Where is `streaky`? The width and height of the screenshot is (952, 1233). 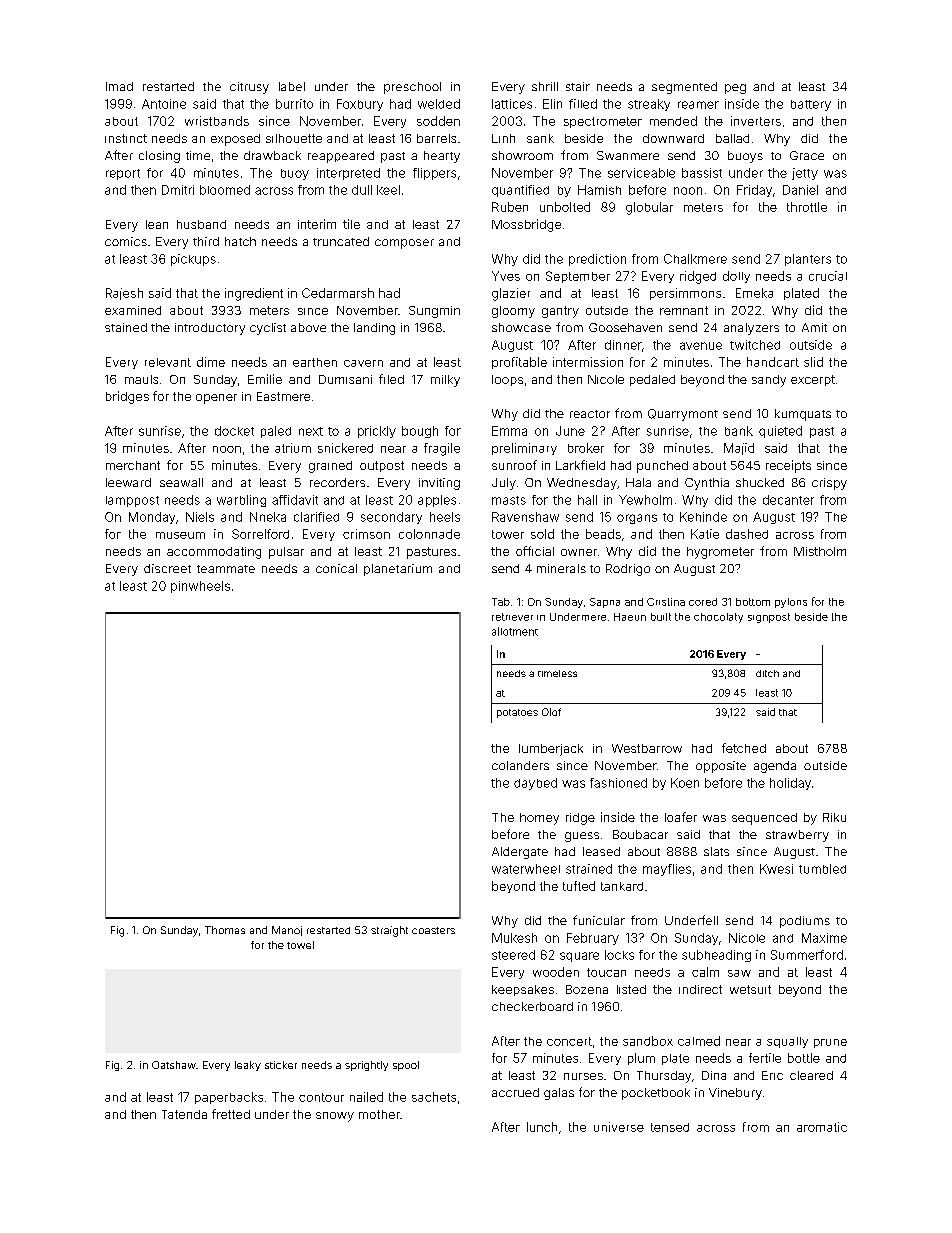
streaky is located at coordinates (649, 105).
